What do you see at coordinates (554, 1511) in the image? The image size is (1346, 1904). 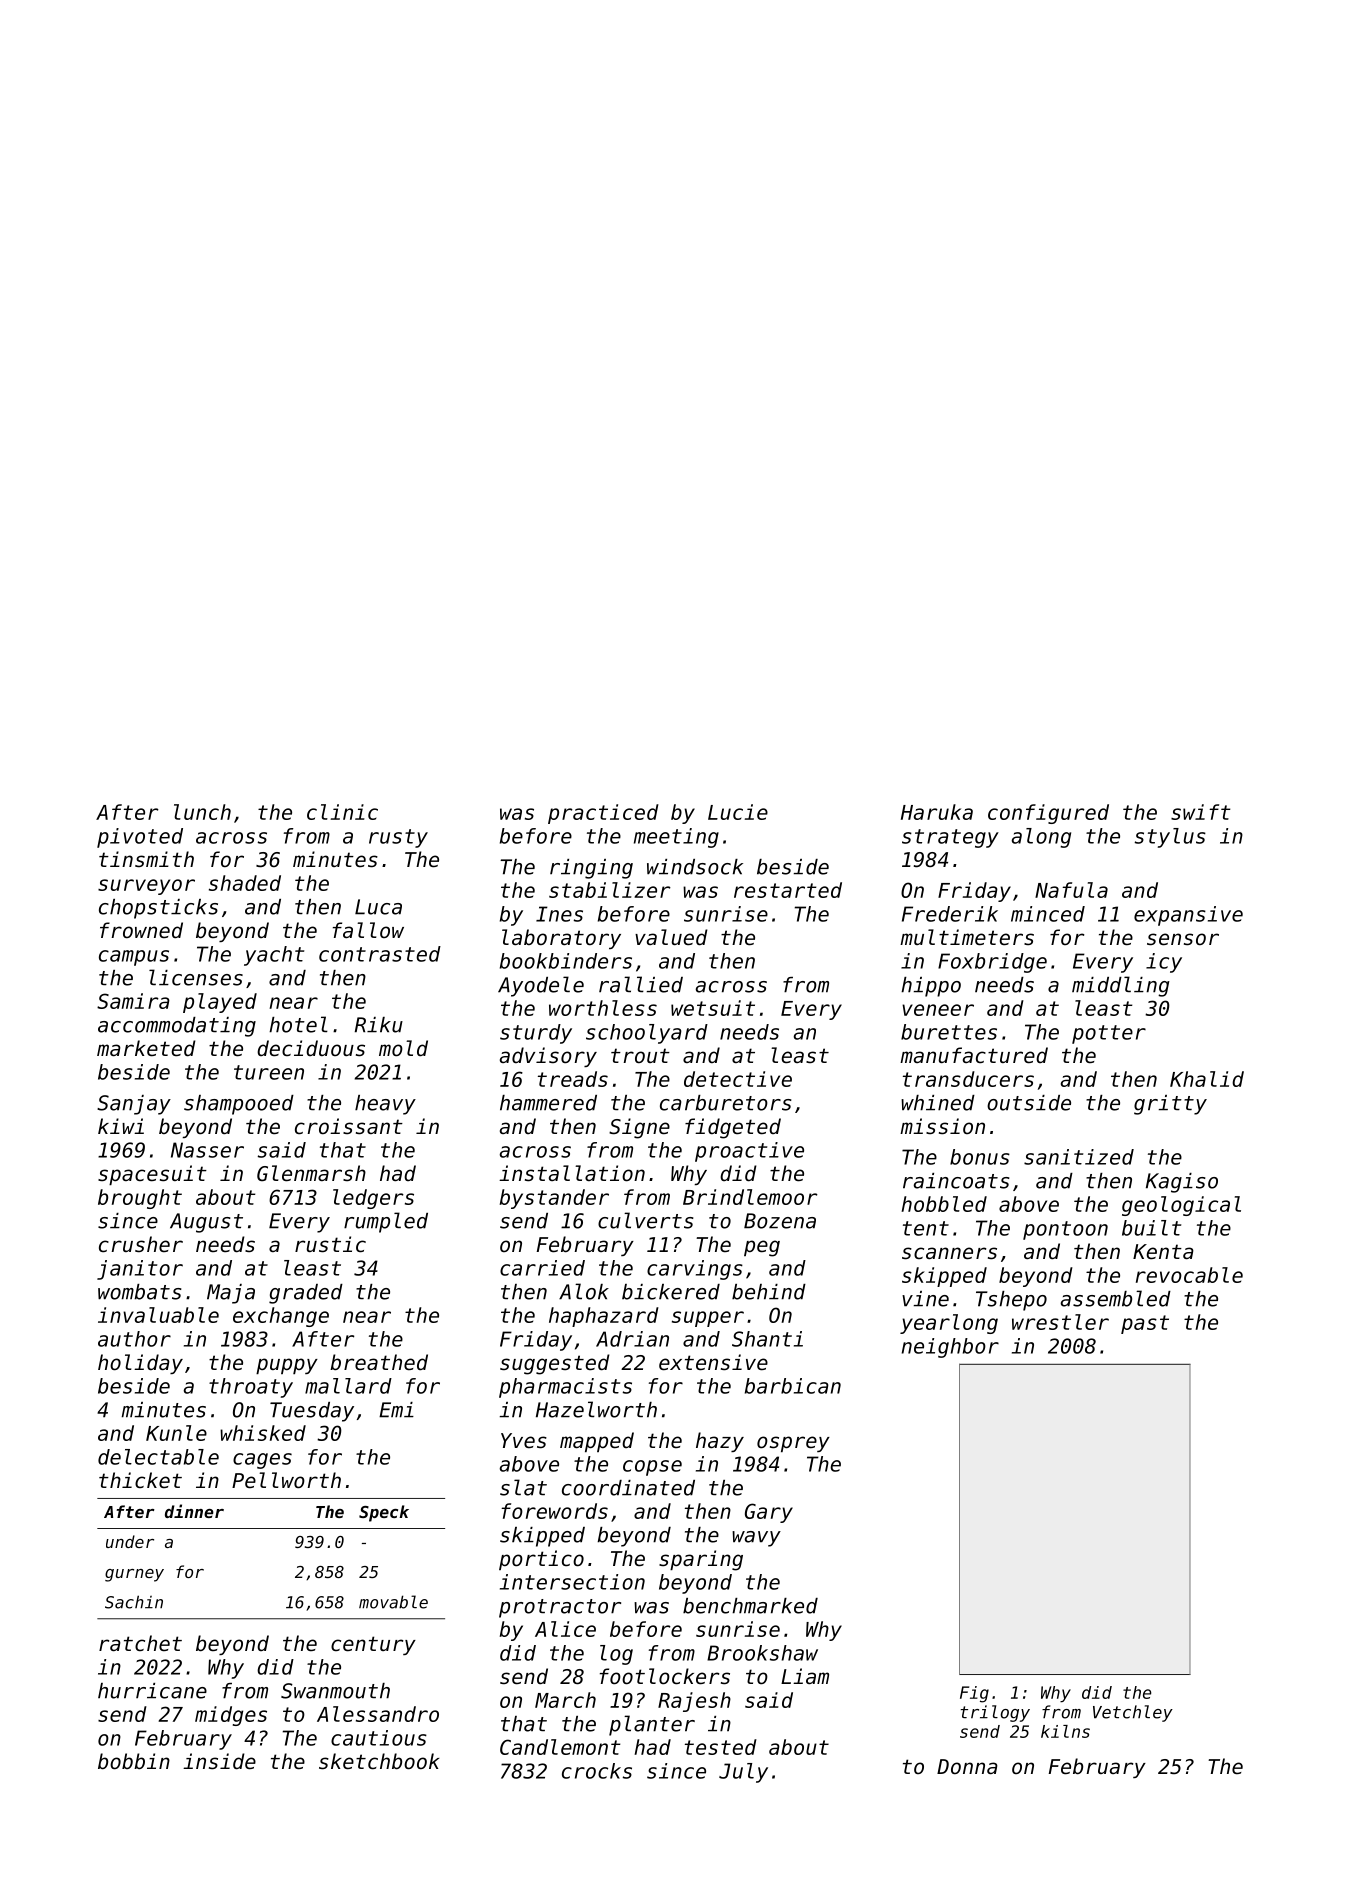 I see `forewords` at bounding box center [554, 1511].
